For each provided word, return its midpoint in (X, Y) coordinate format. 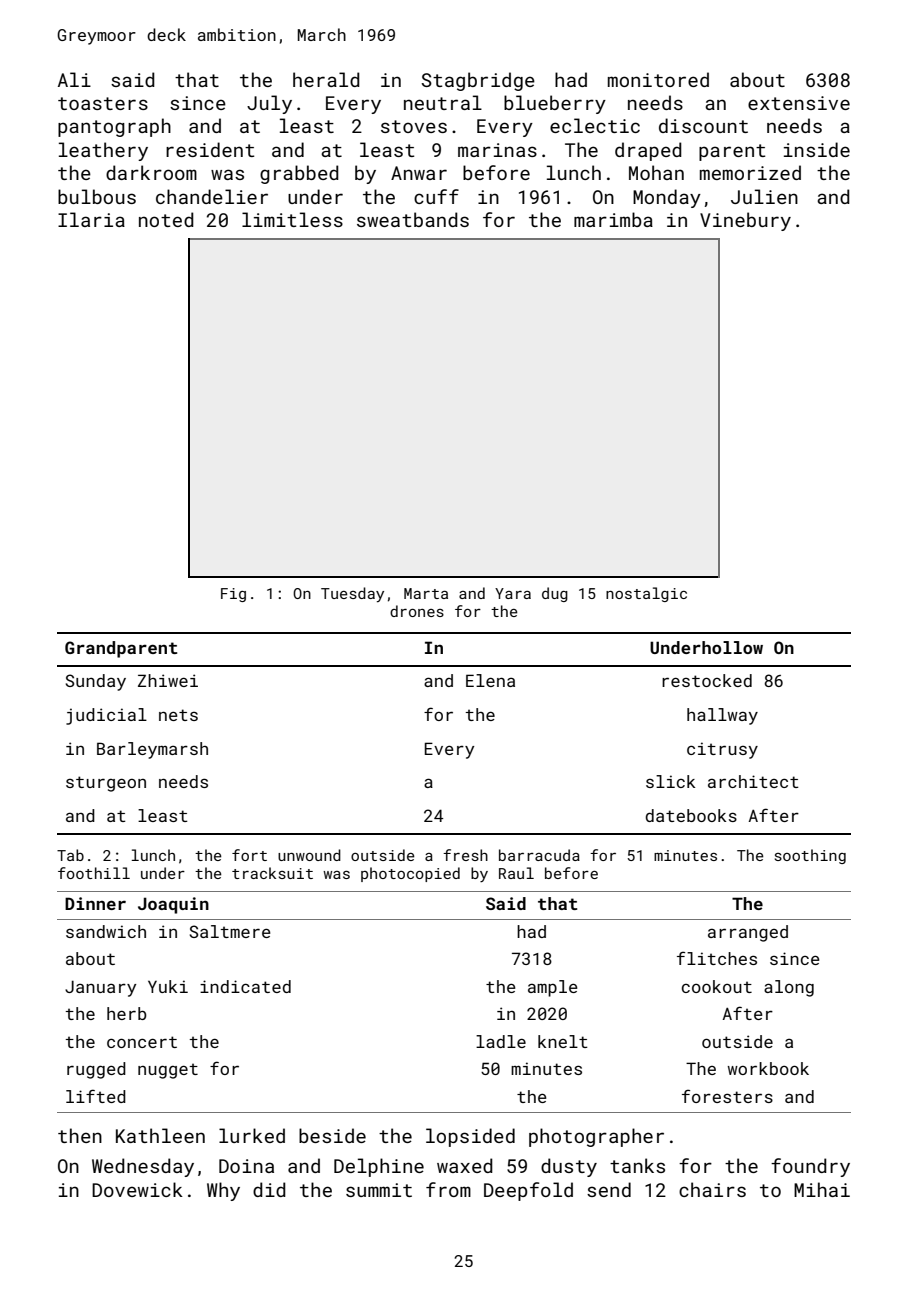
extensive (799, 103)
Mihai (822, 1189)
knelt (563, 1041)
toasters (103, 103)
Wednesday (143, 1167)
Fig (233, 595)
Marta (426, 593)
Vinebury (745, 221)
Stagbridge (478, 81)
